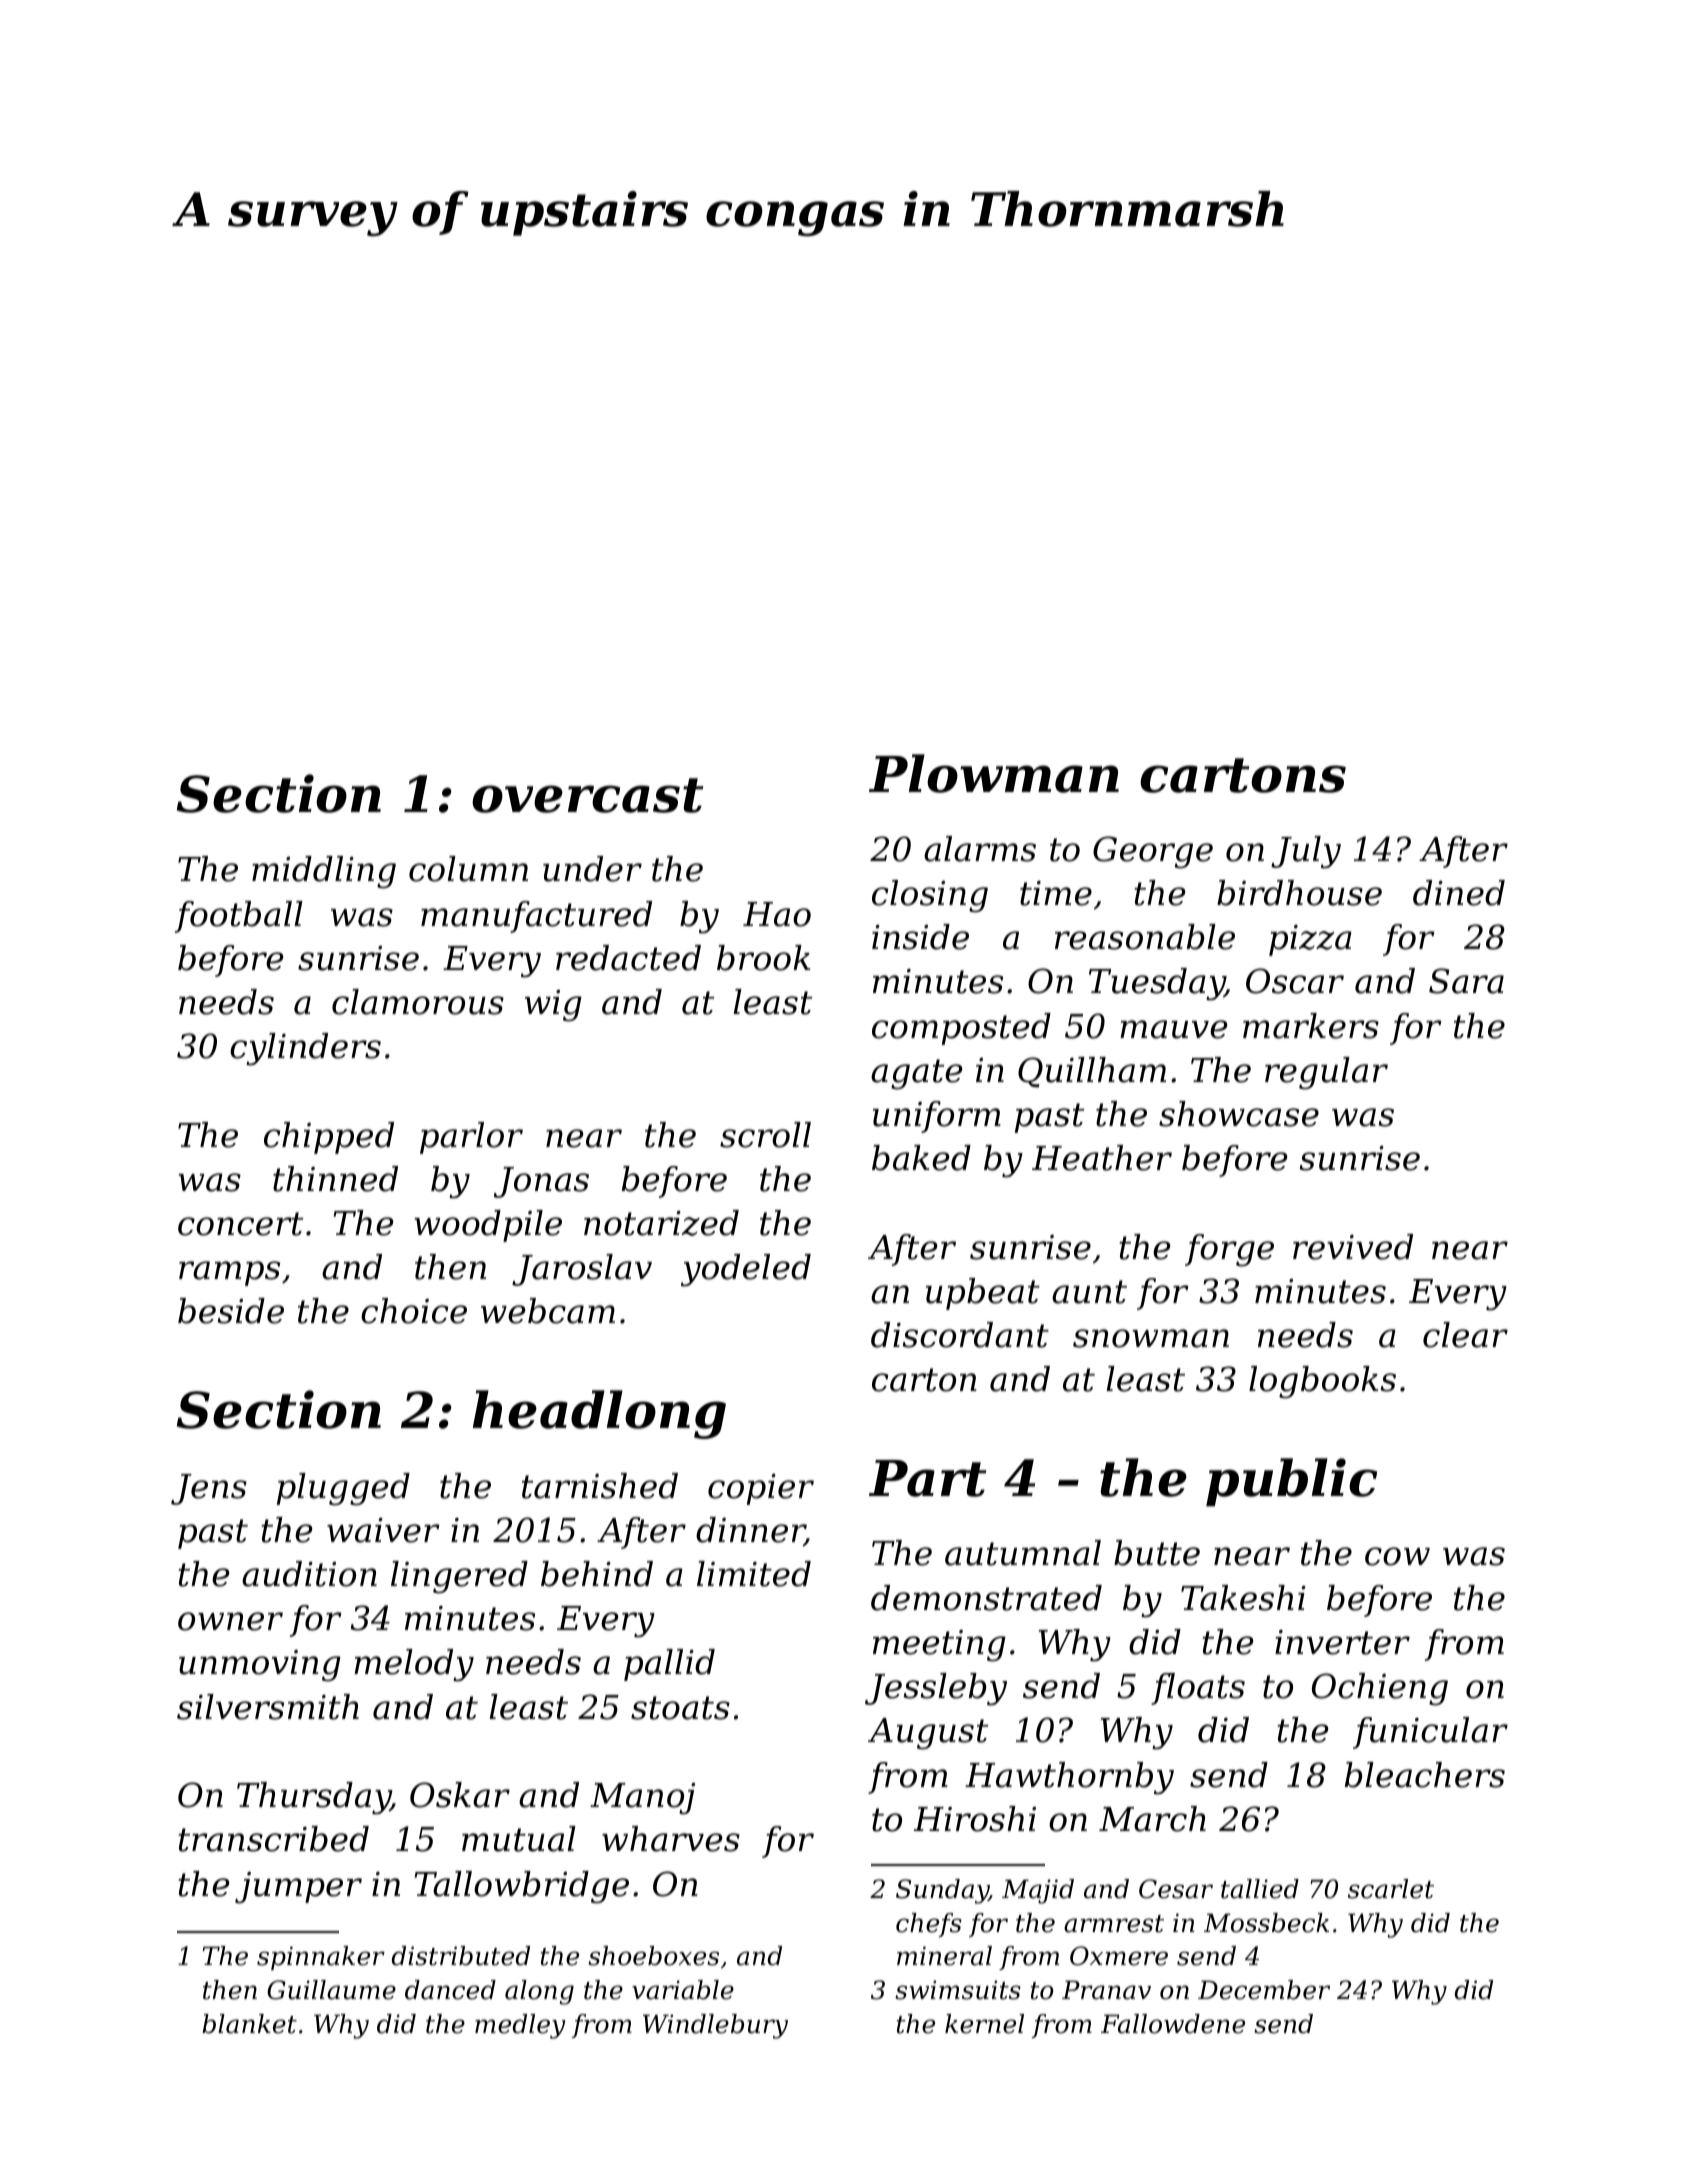 The height and width of the screenshot is (2178, 1683). What do you see at coordinates (383, 1530) in the screenshot?
I see `waiver` at bounding box center [383, 1530].
